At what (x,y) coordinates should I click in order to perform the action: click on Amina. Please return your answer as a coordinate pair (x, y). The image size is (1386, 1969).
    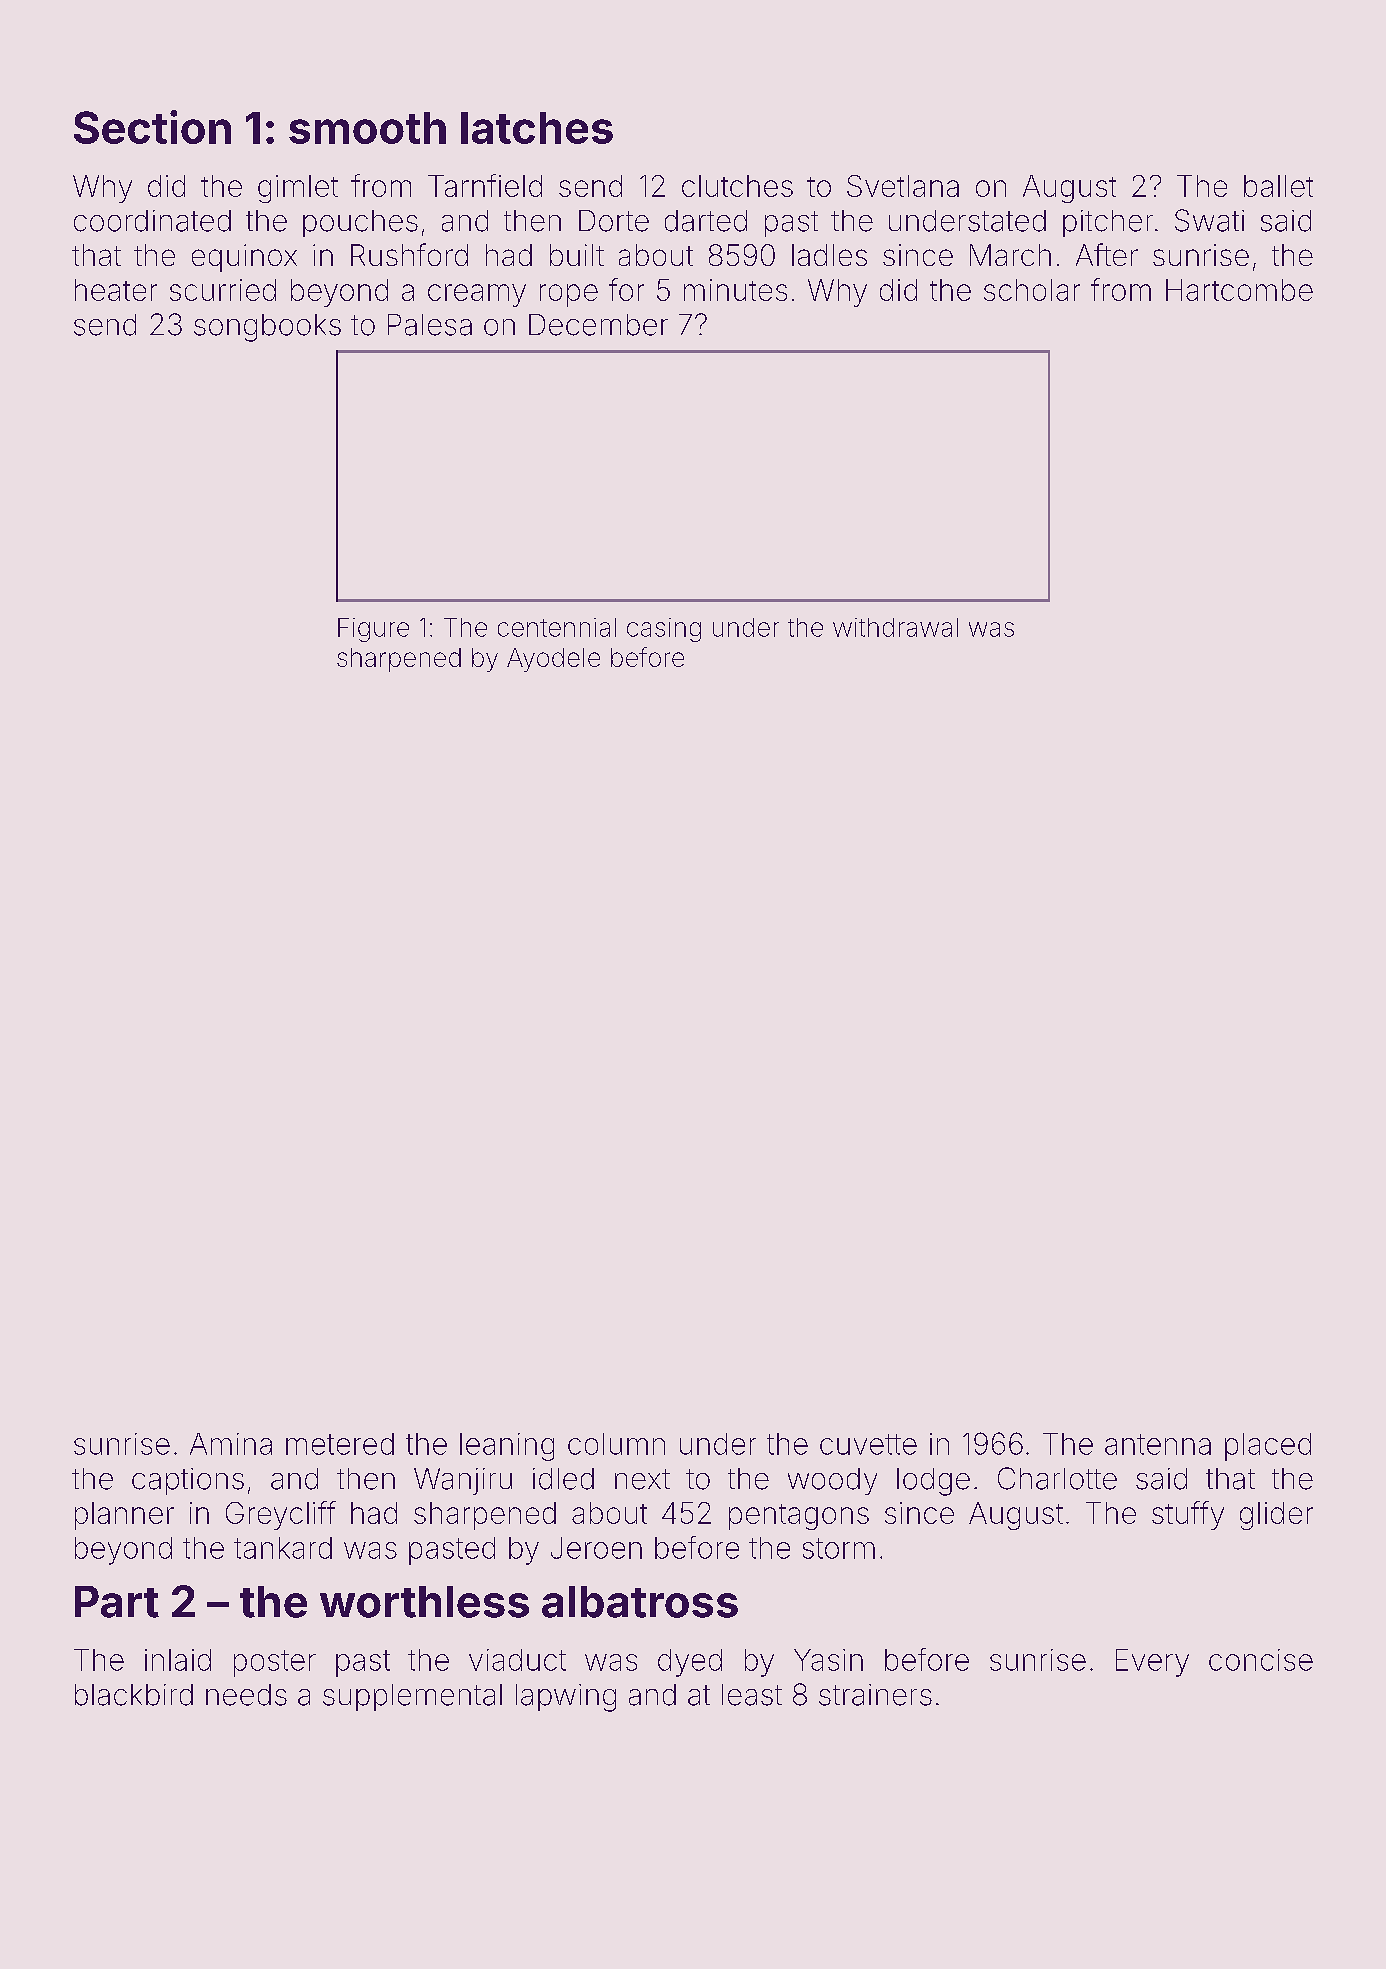
    Looking at the image, I should click on (231, 1444).
